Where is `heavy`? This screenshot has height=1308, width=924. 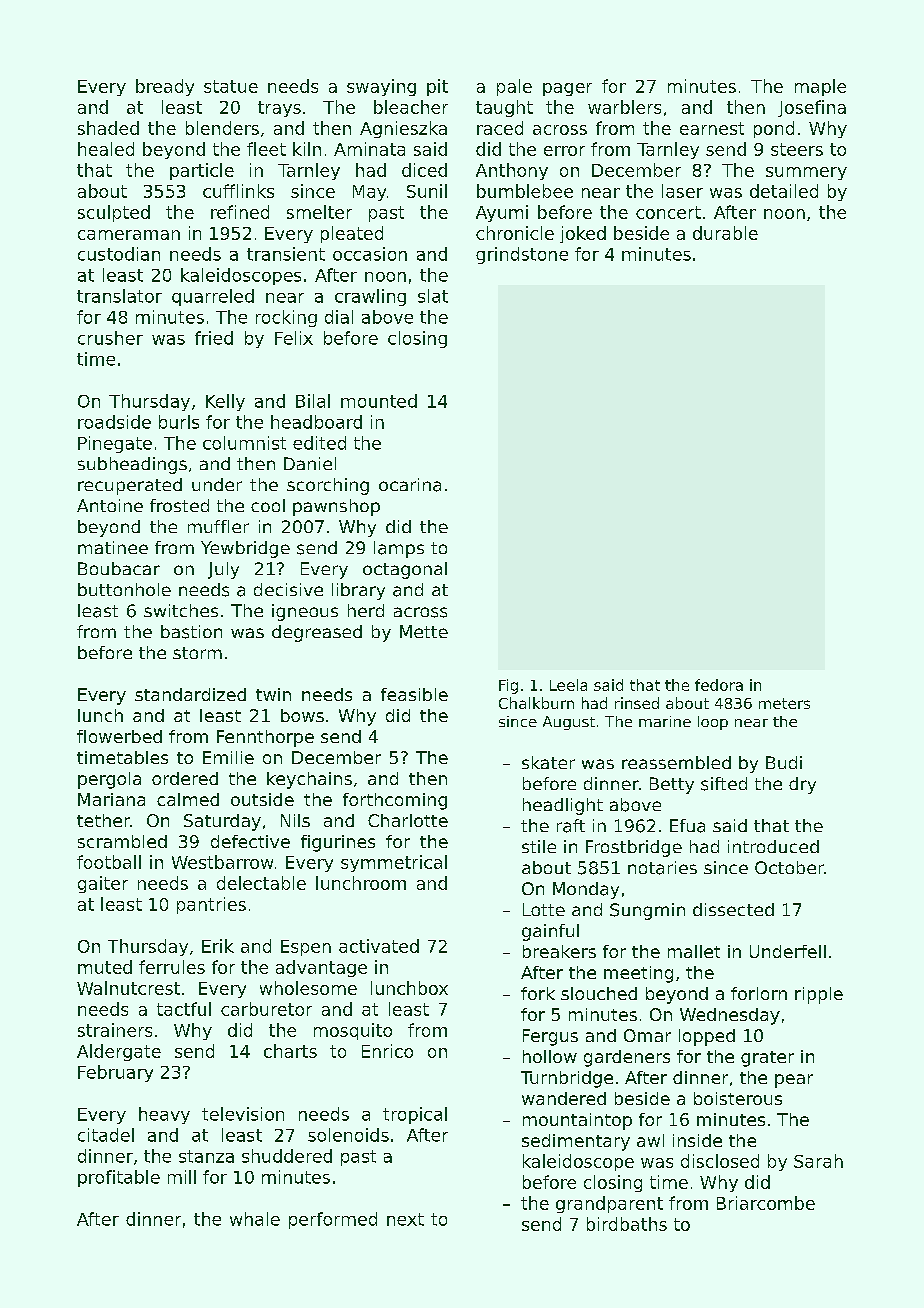
heavy is located at coordinates (164, 1115).
